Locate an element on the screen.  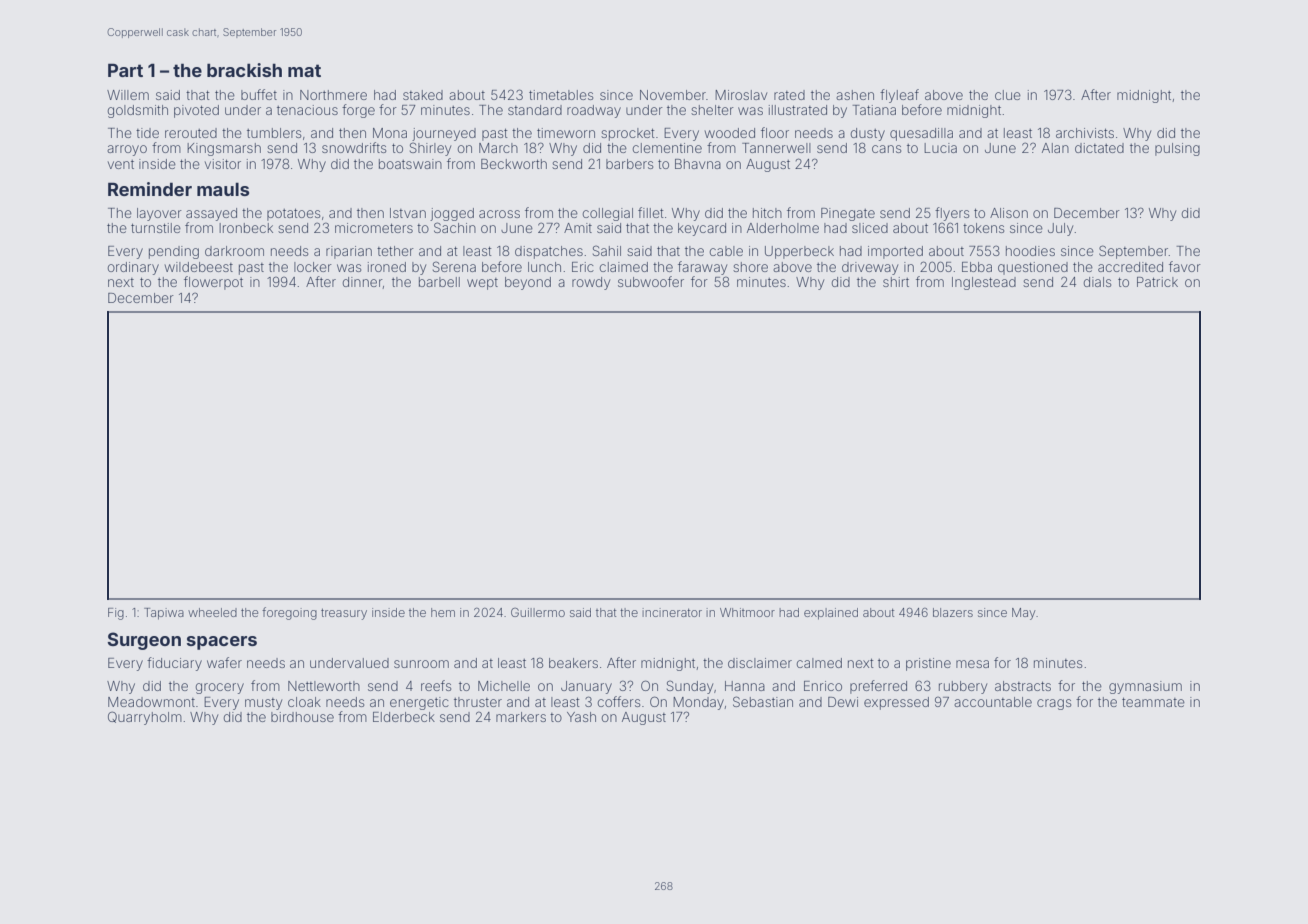
Meadowmont is located at coordinates (151, 702).
